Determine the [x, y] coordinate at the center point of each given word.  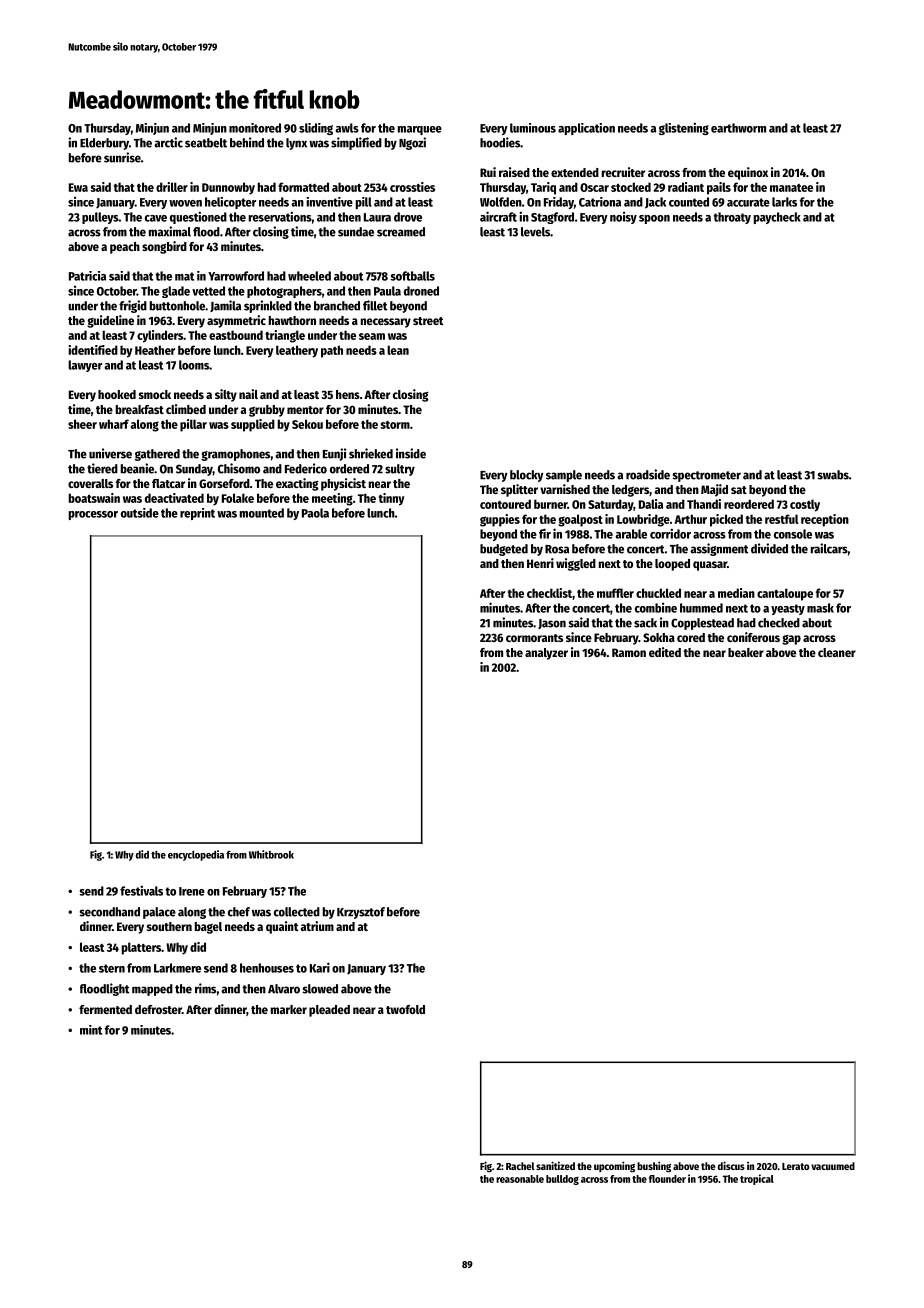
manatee [791, 188]
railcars [829, 548]
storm [395, 425]
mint [91, 1030]
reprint [197, 514]
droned [421, 291]
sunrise [122, 157]
